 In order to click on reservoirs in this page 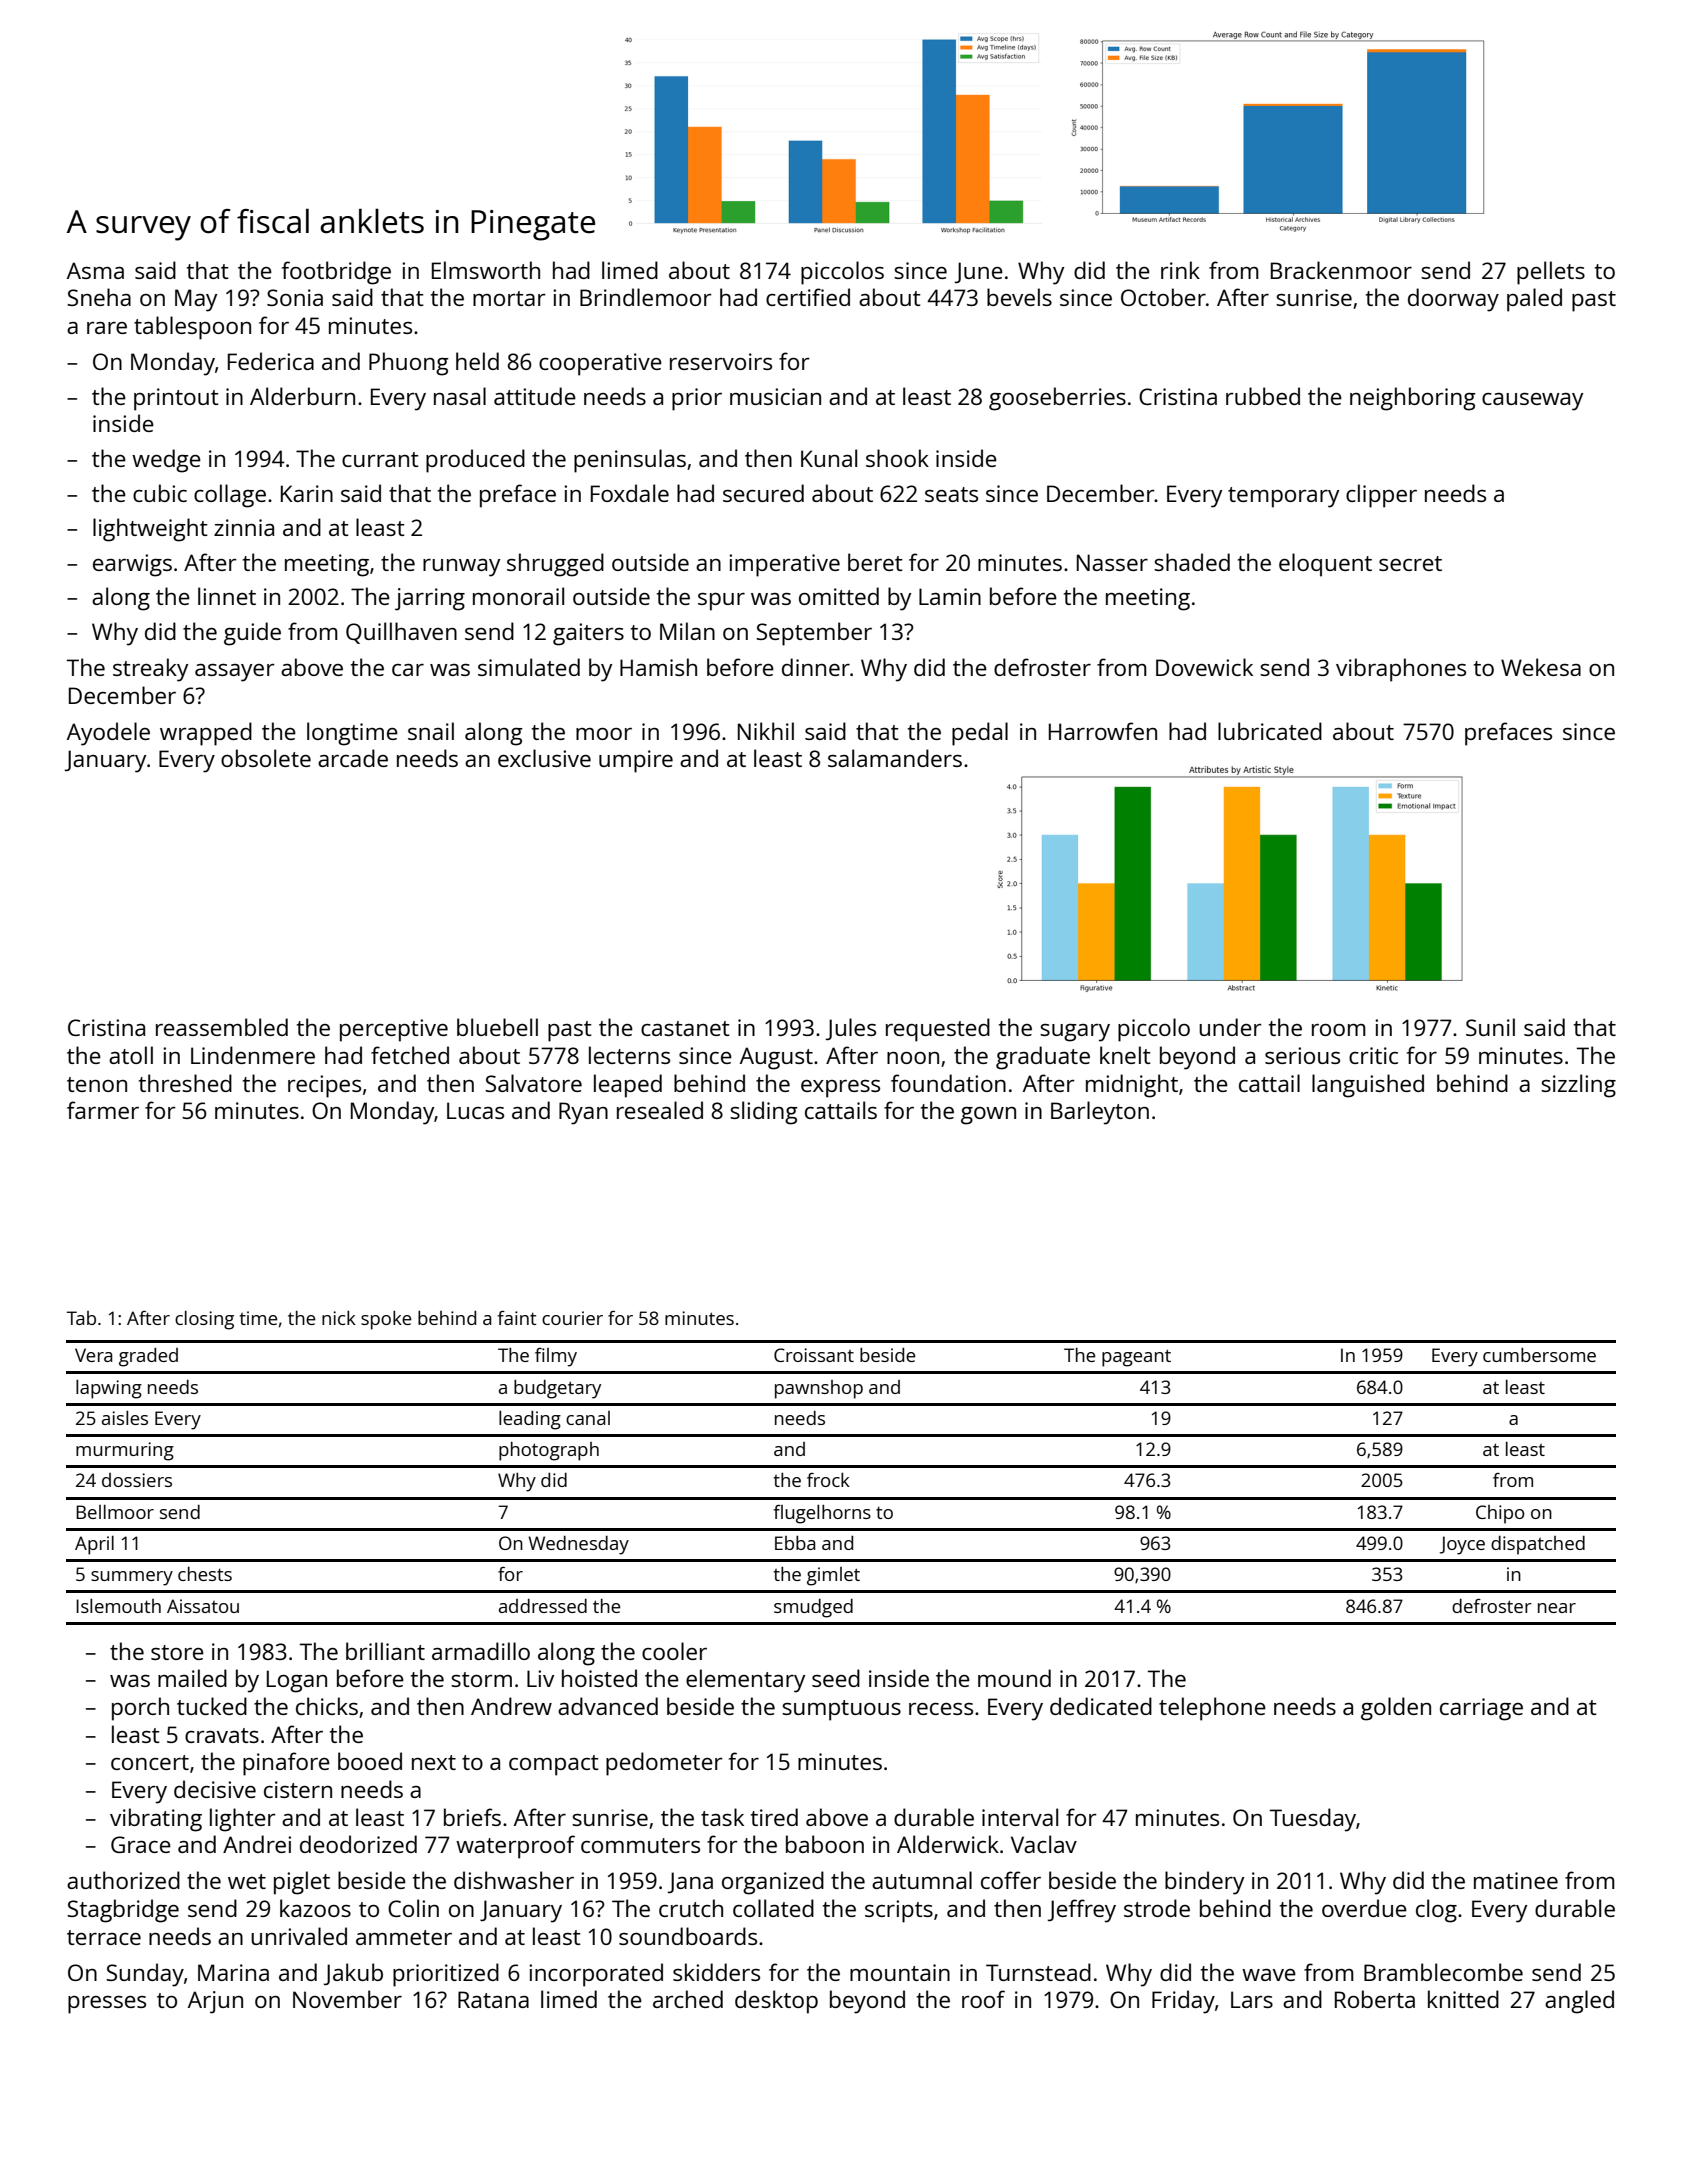, I will do `click(721, 361)`.
